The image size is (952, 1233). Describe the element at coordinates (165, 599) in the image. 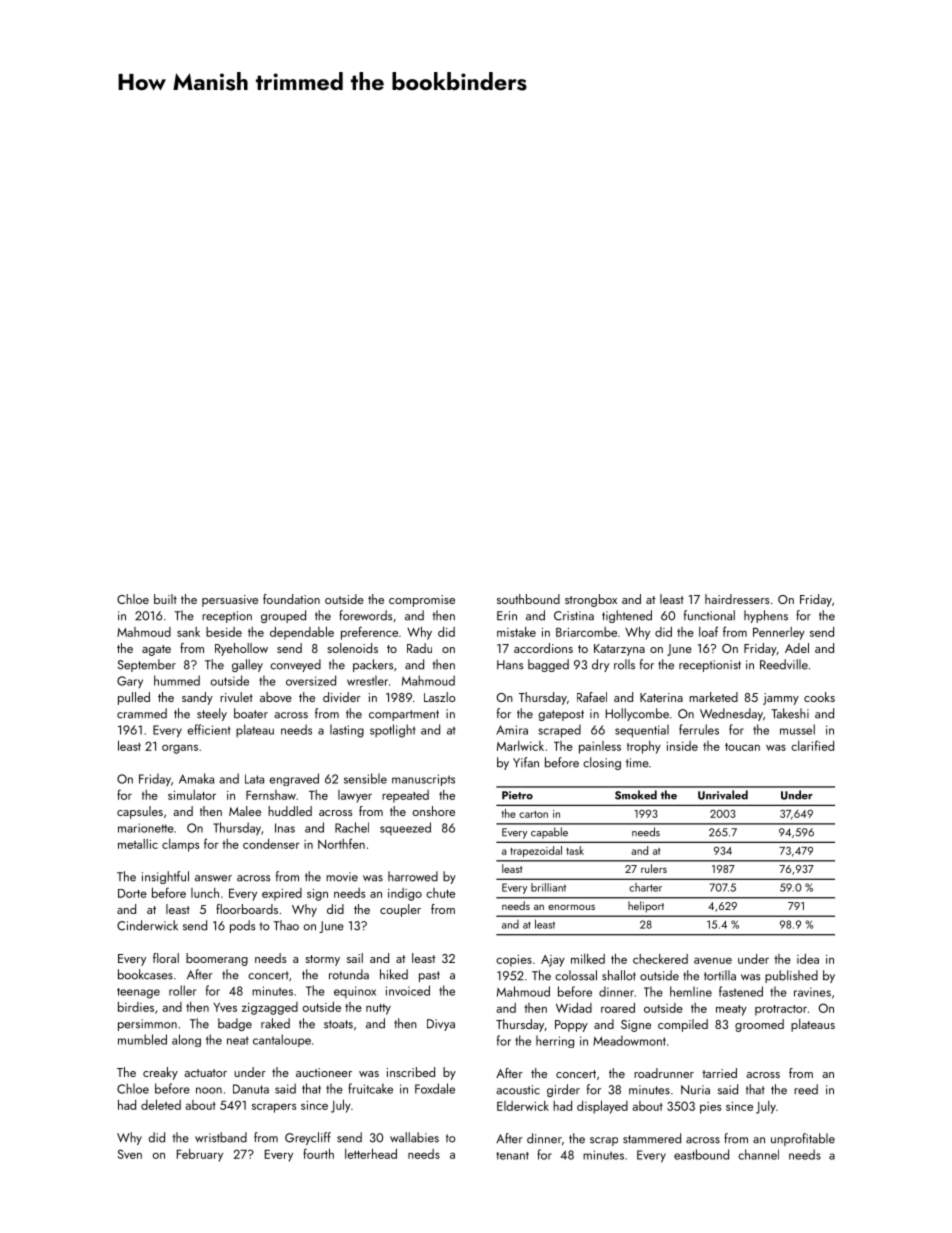

I see `built` at that location.
